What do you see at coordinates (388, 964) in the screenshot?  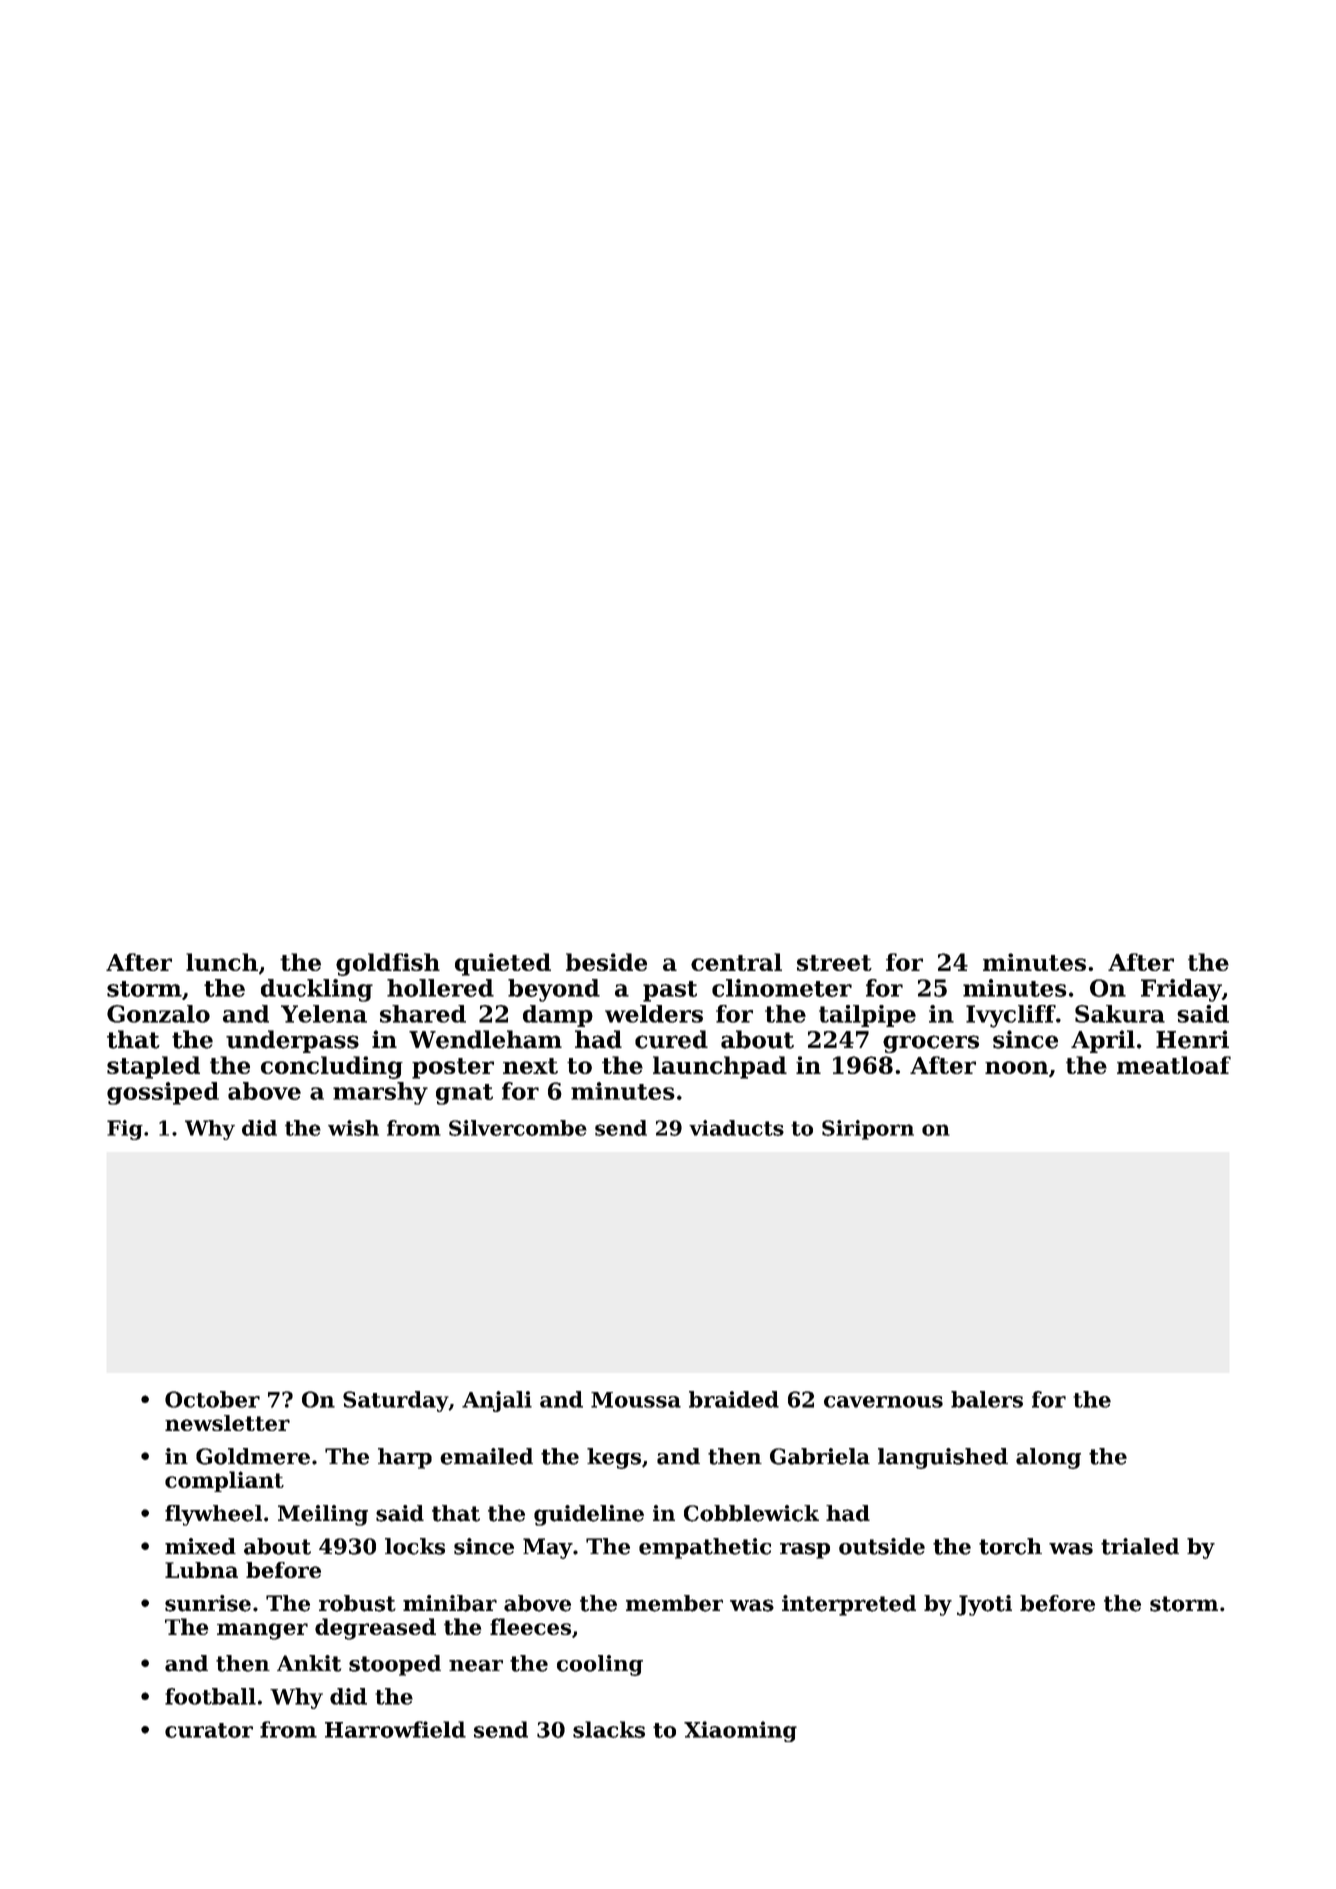 I see `goldfish` at bounding box center [388, 964].
